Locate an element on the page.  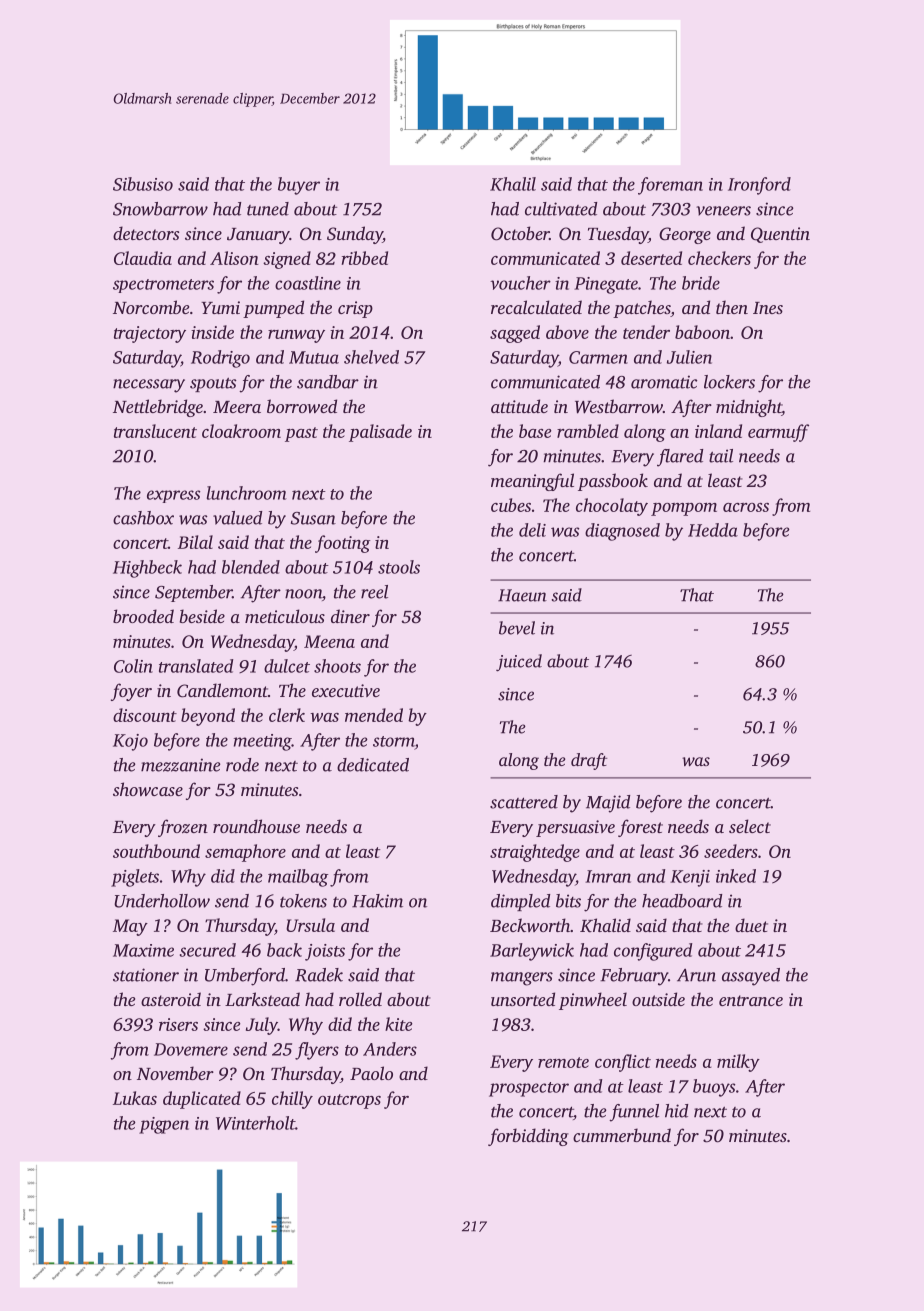
Hedda is located at coordinates (713, 530).
